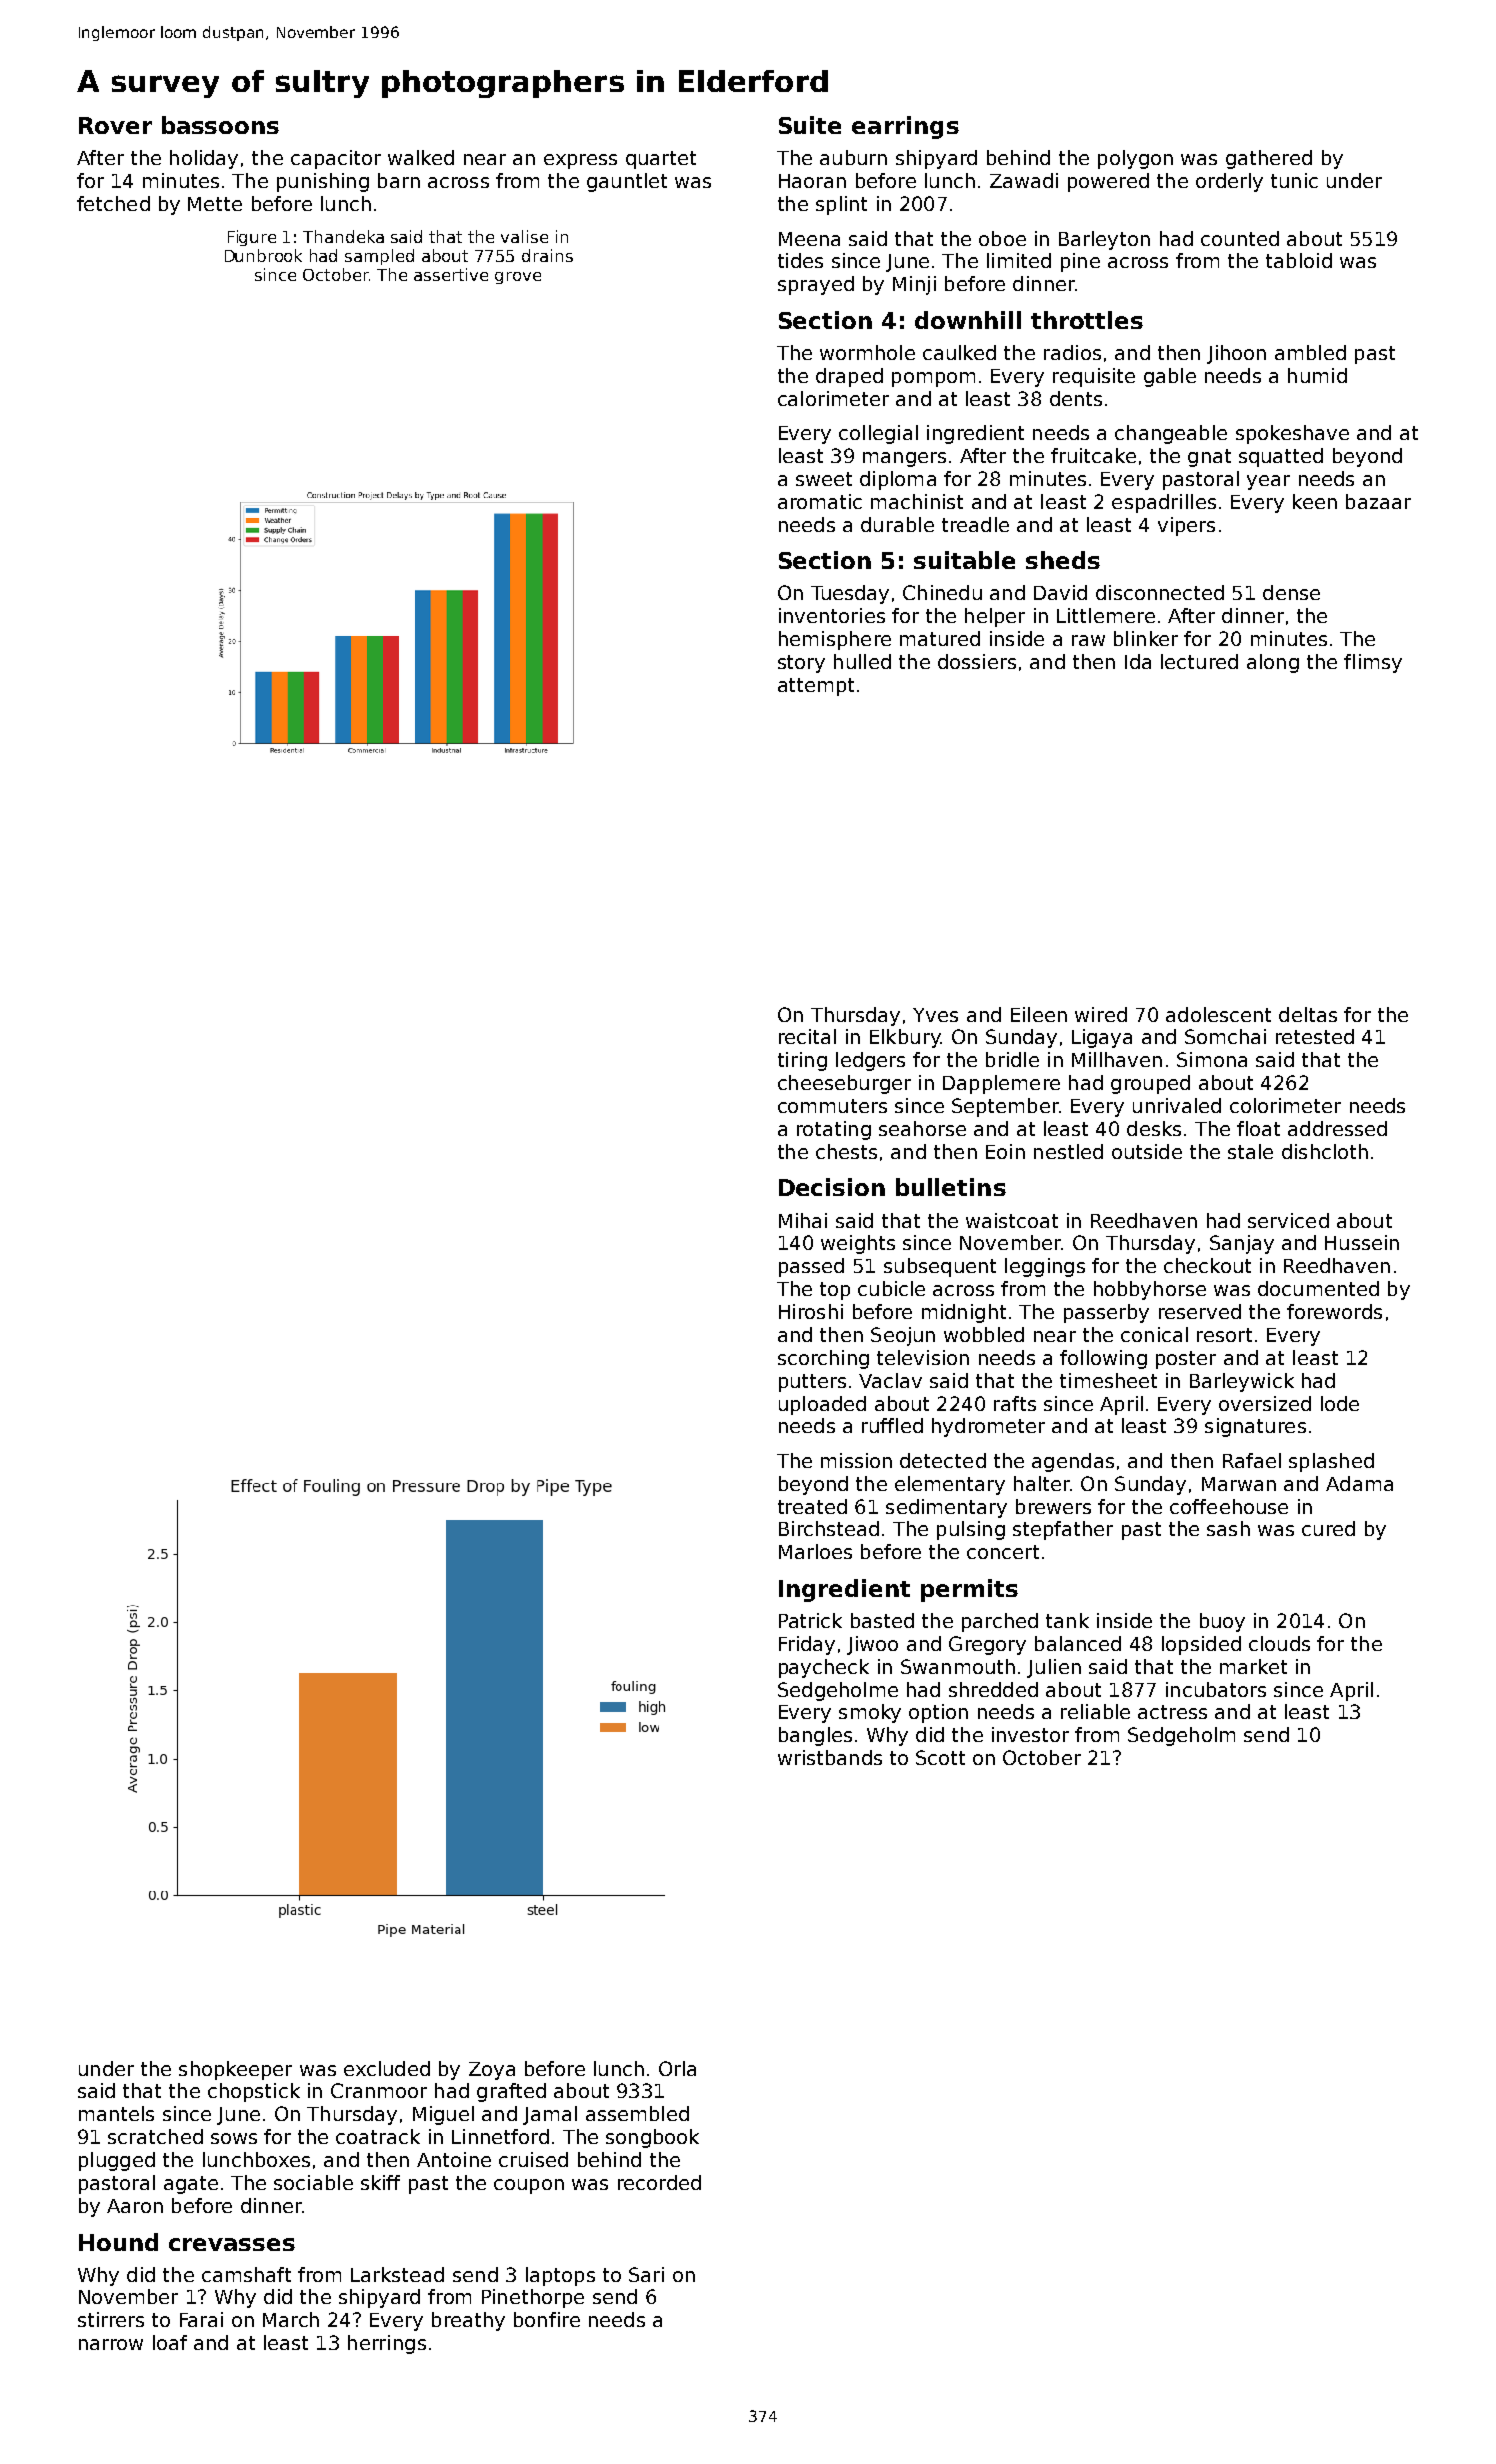  I want to click on inventories, so click(832, 615).
